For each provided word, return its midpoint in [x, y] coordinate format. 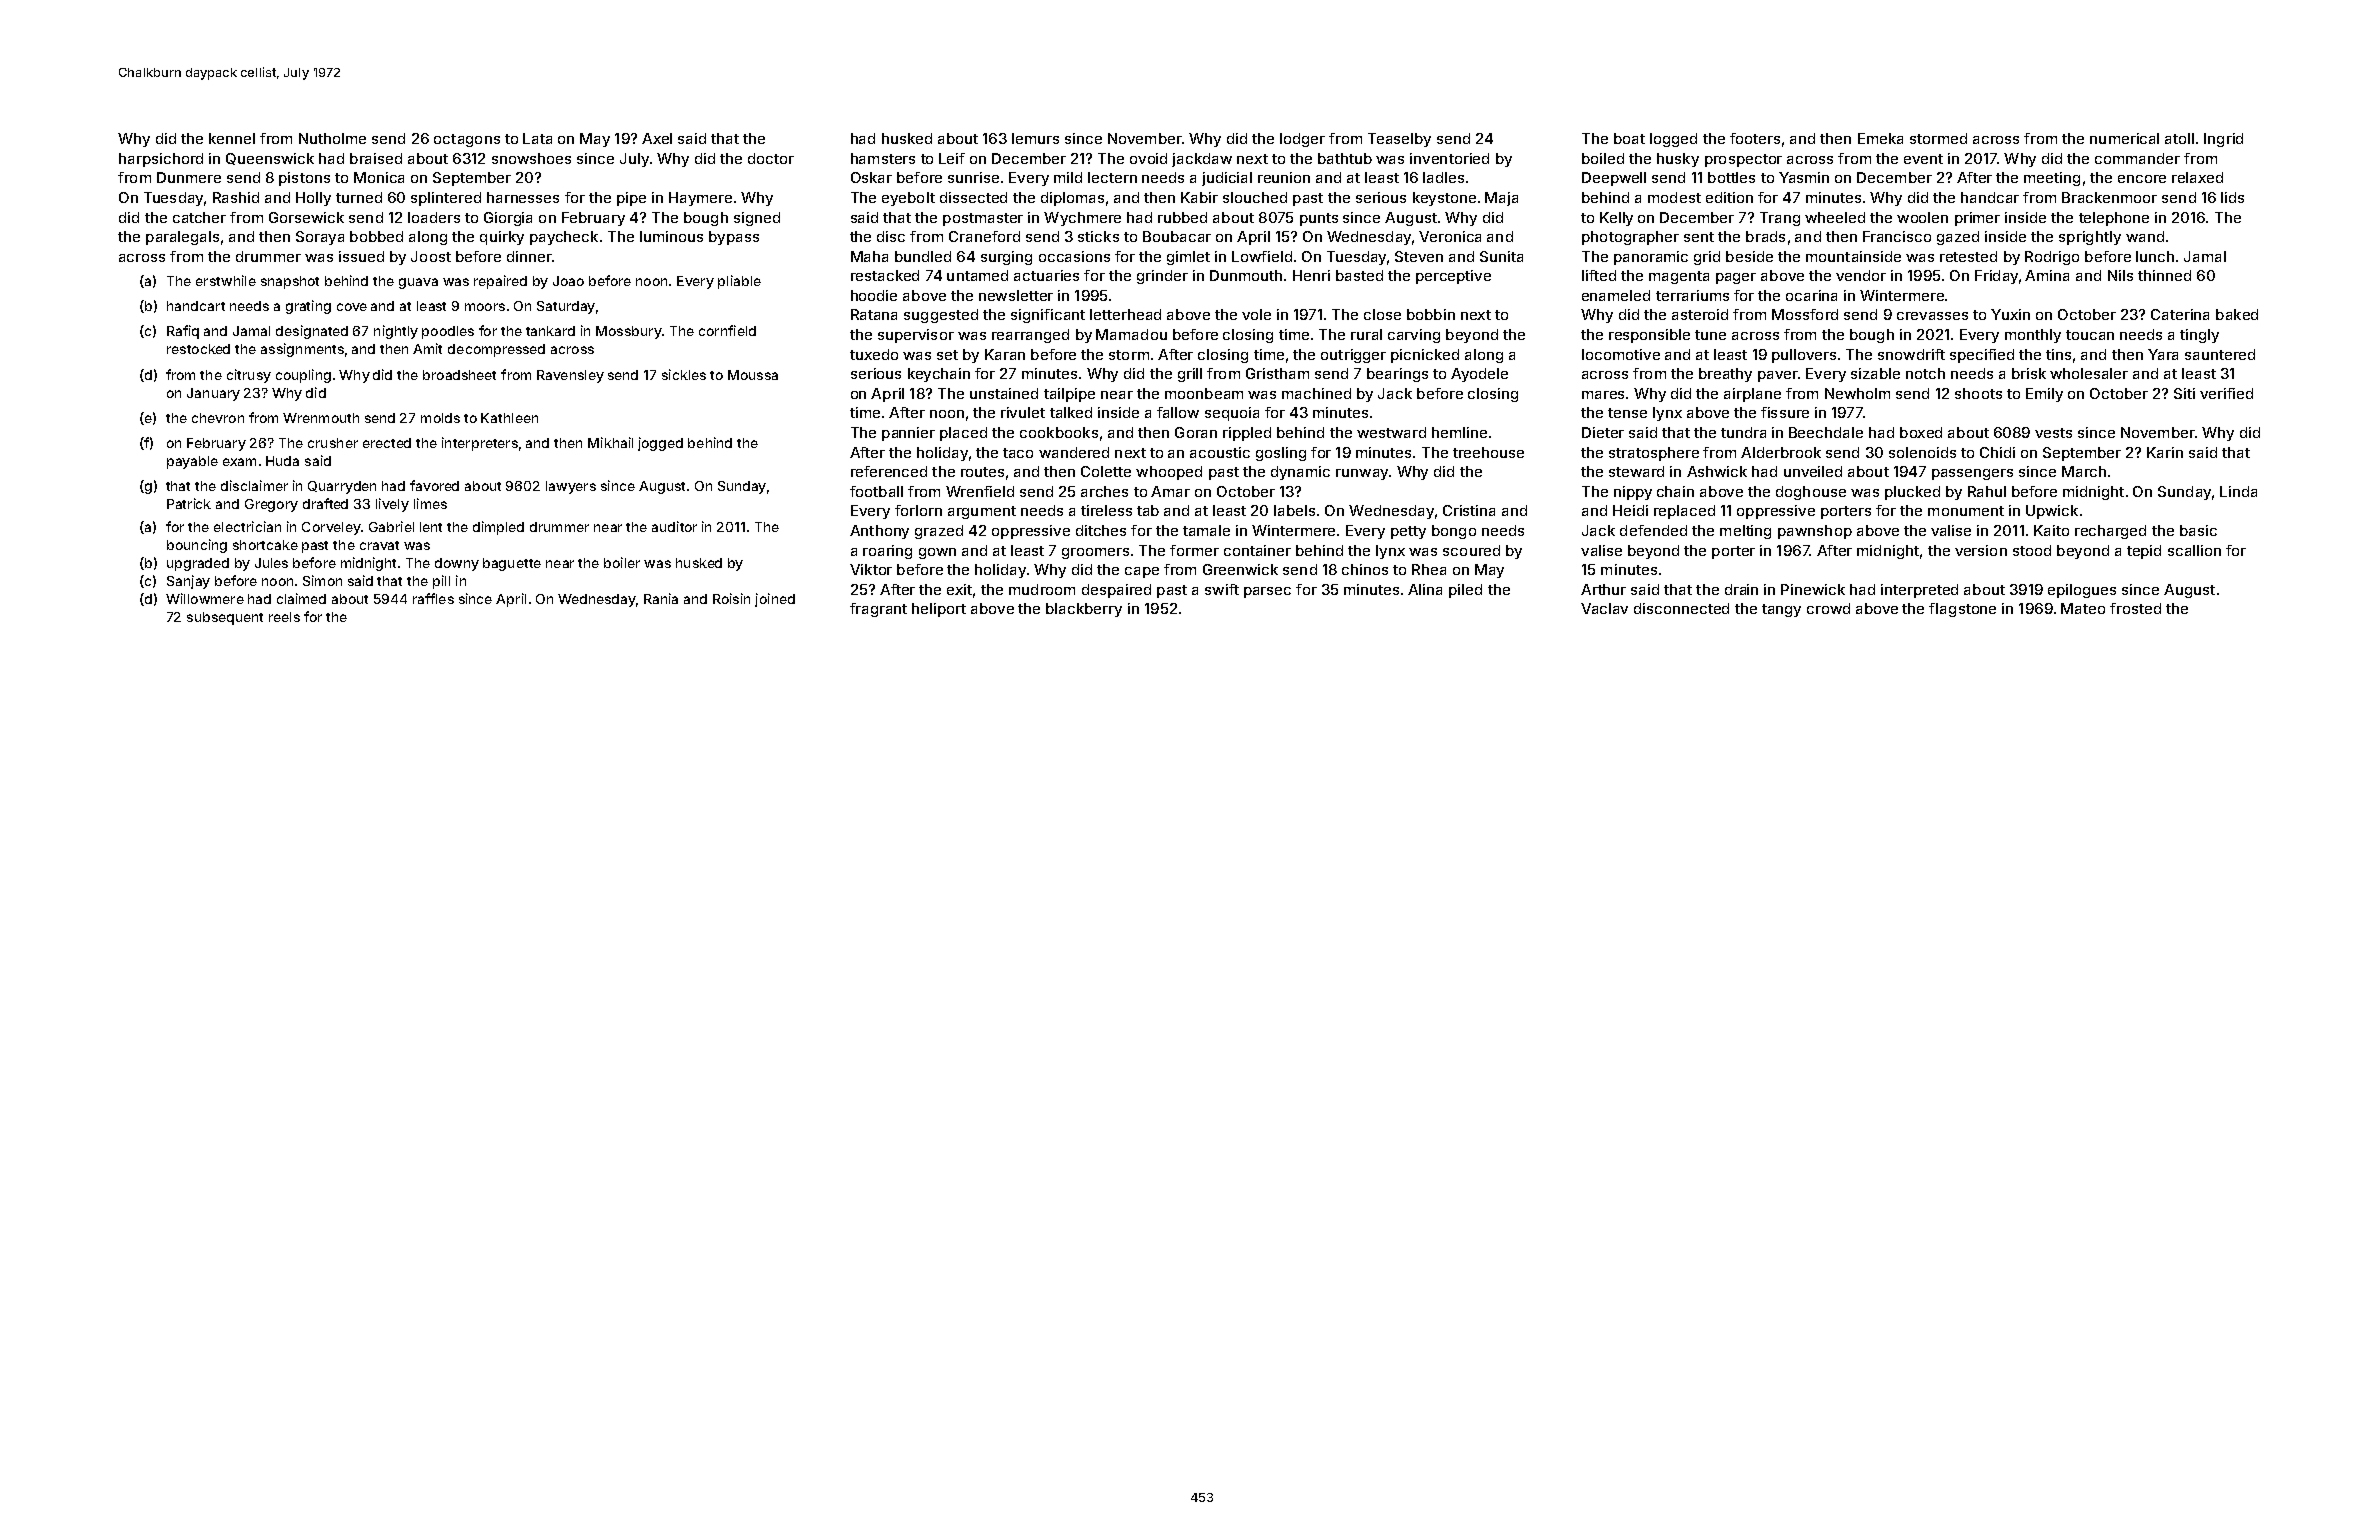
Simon [322, 580]
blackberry [1084, 610]
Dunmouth [1246, 275]
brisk [2029, 373]
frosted [2135, 608]
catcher [199, 217]
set [947, 355]
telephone [2114, 219]
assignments [302, 350]
